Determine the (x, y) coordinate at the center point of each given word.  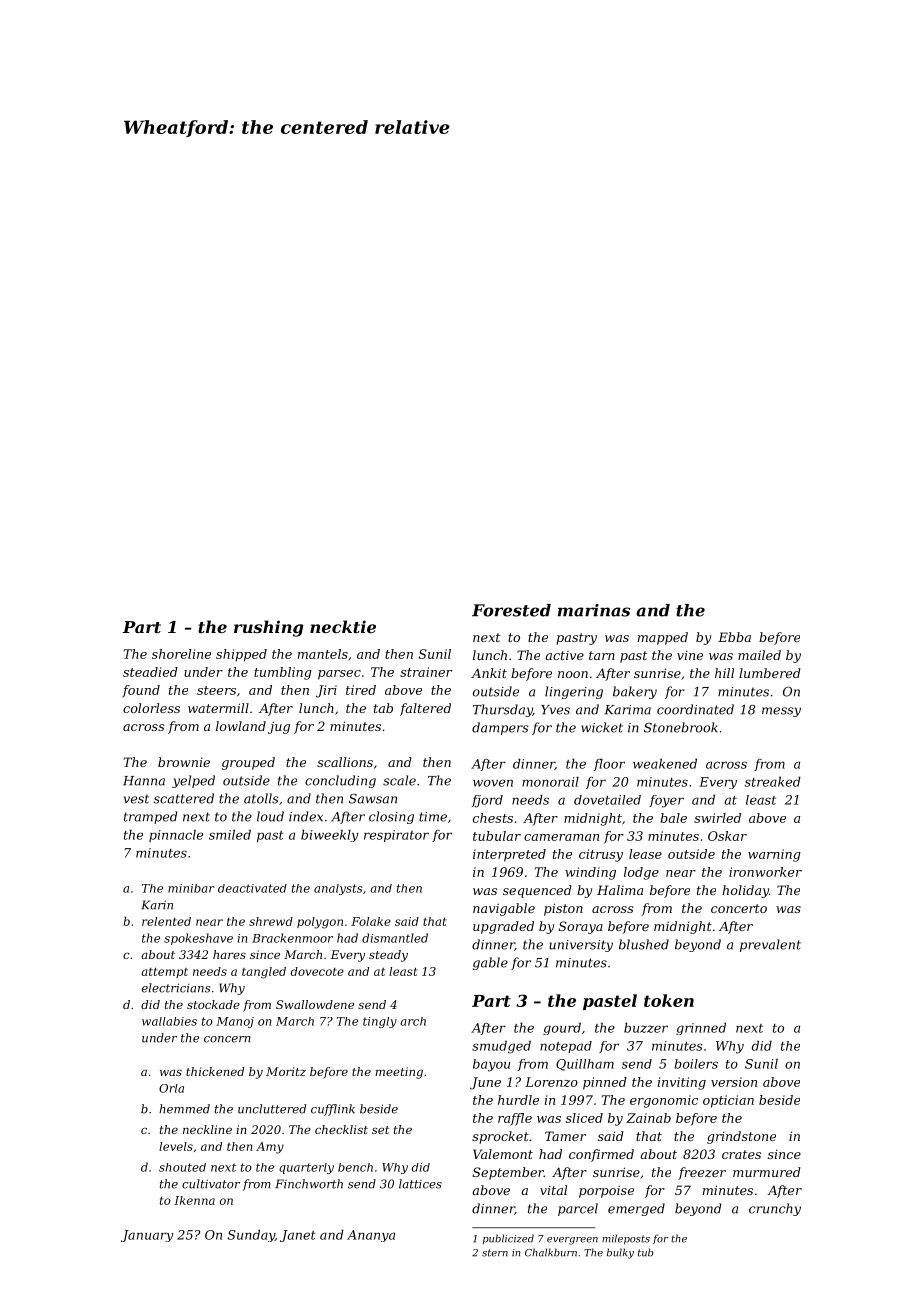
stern (495, 1253)
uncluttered (272, 1109)
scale (399, 780)
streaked (773, 782)
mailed (759, 655)
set (380, 1130)
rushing (269, 628)
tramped (150, 817)
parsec (339, 675)
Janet (298, 1236)
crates (741, 1154)
